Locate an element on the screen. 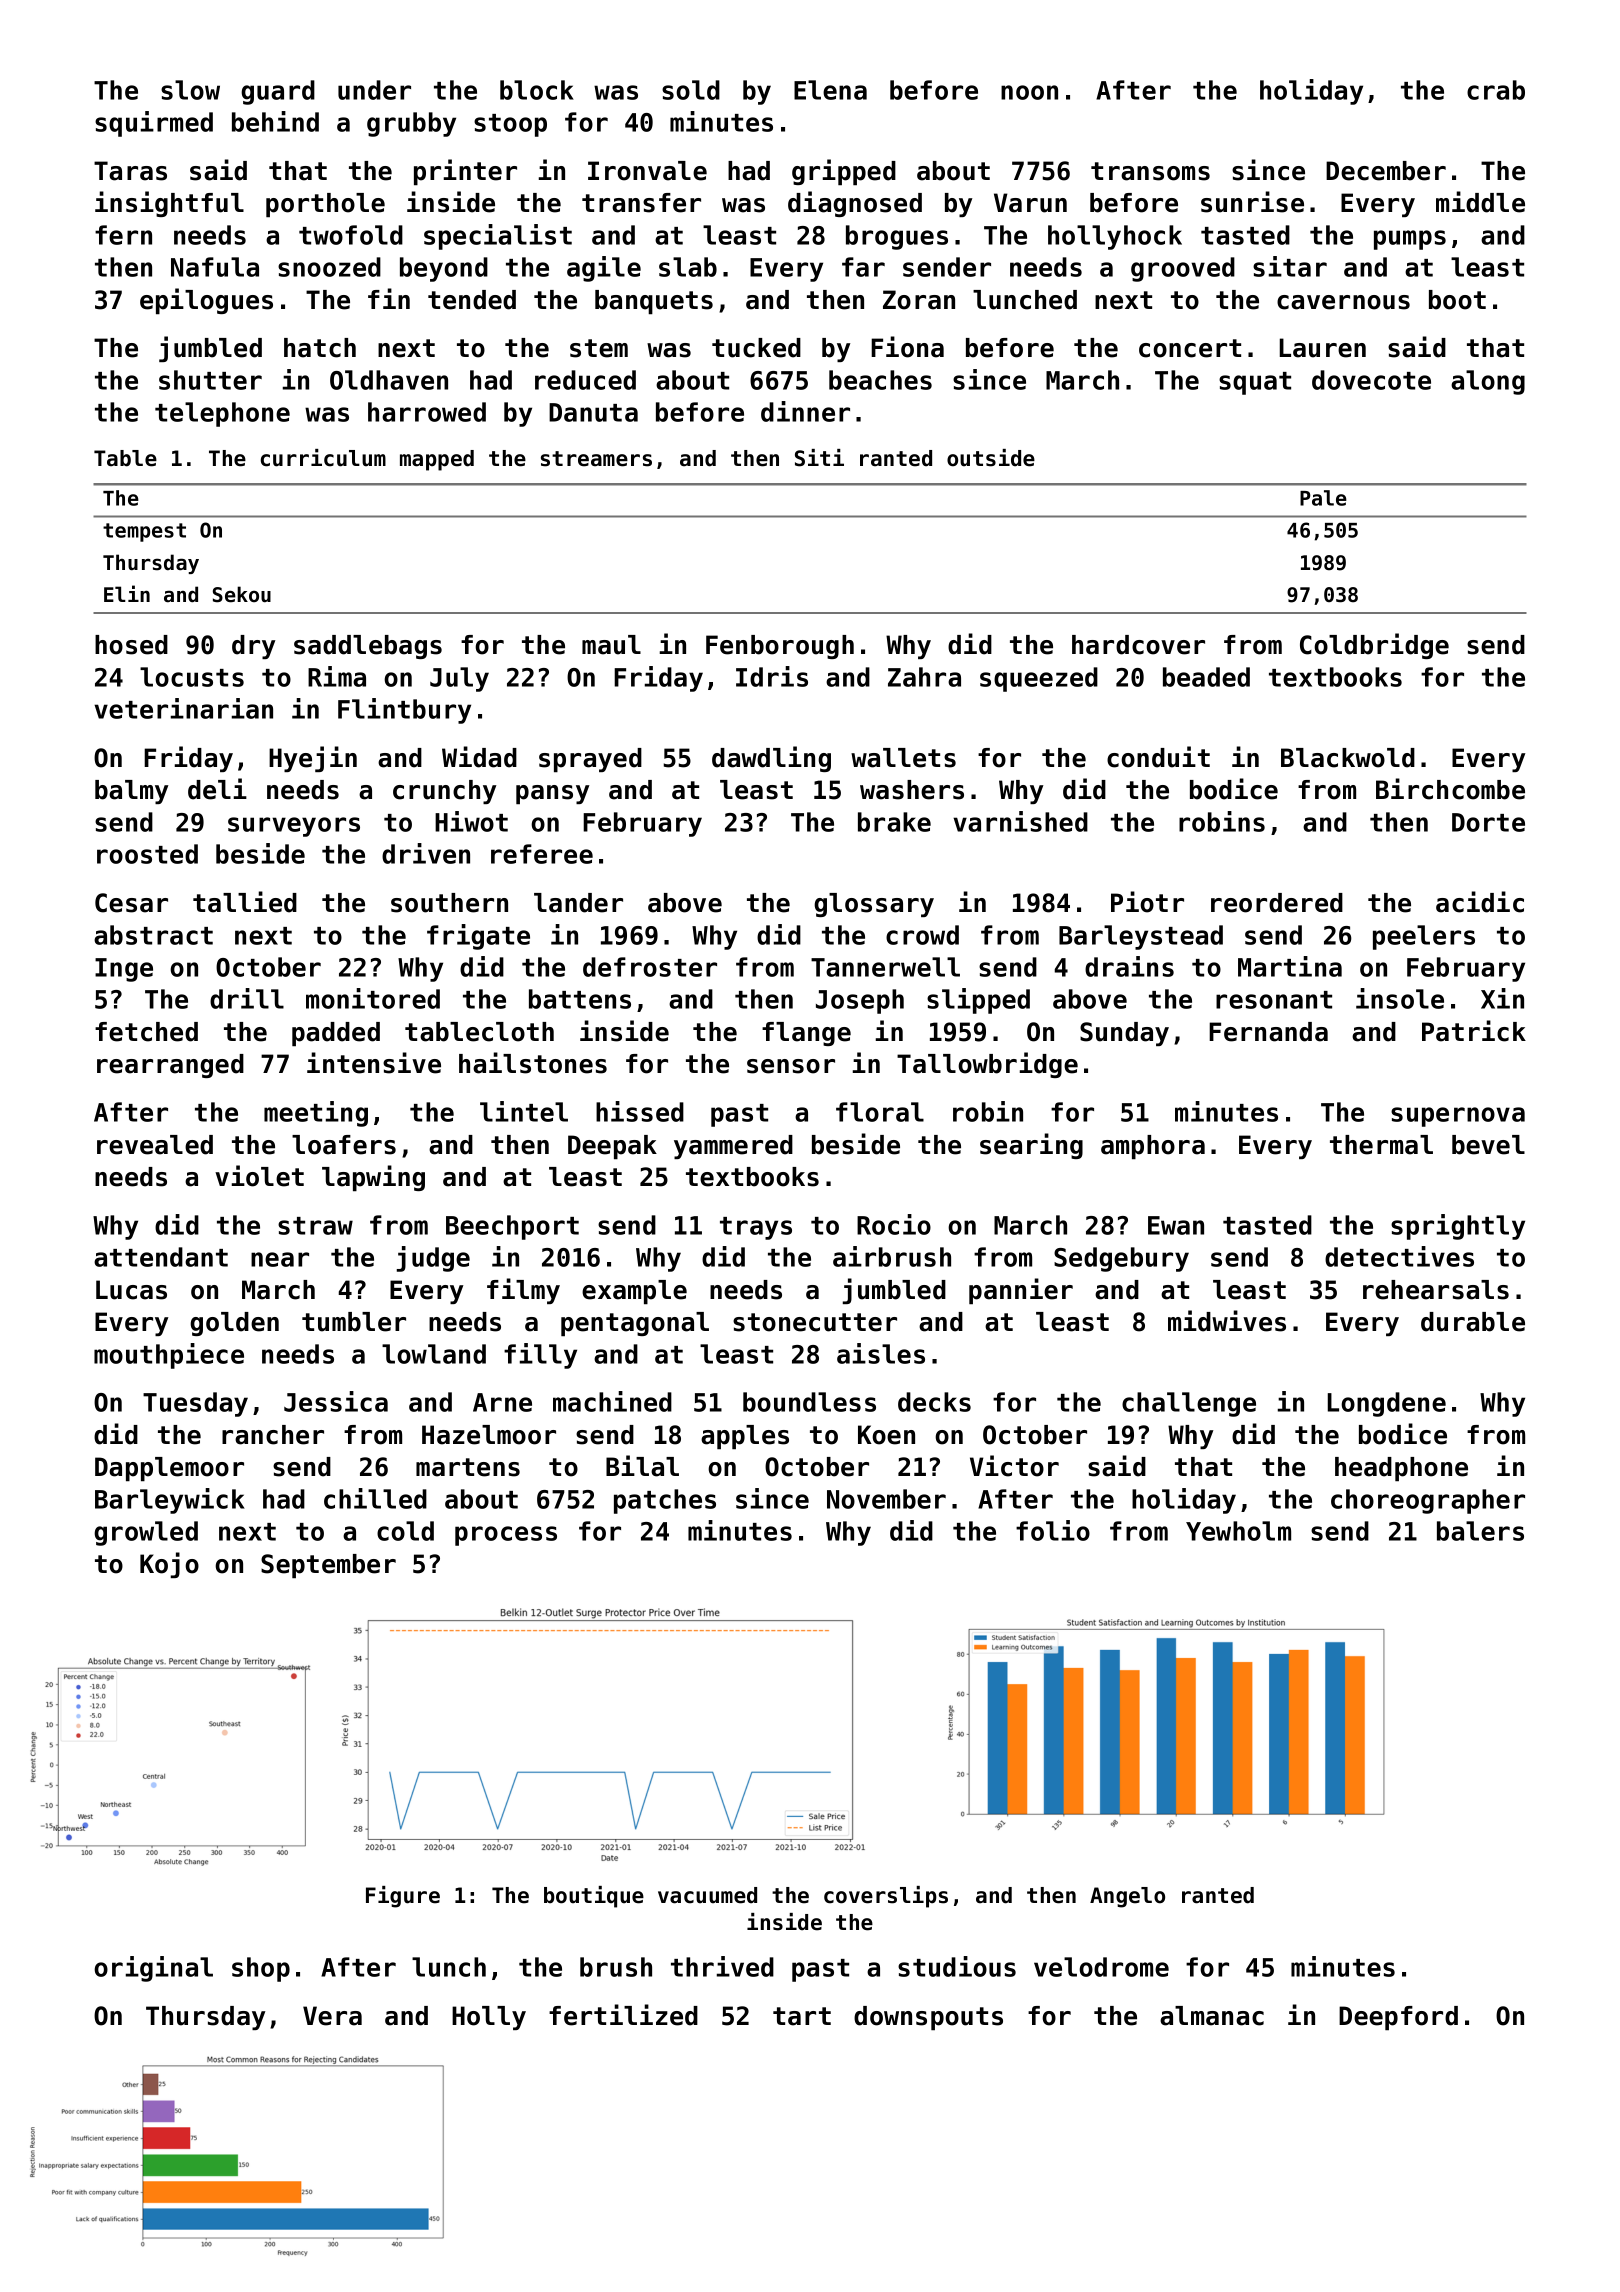 This screenshot has width=1620, height=2292. Barleystead is located at coordinates (1141, 937).
